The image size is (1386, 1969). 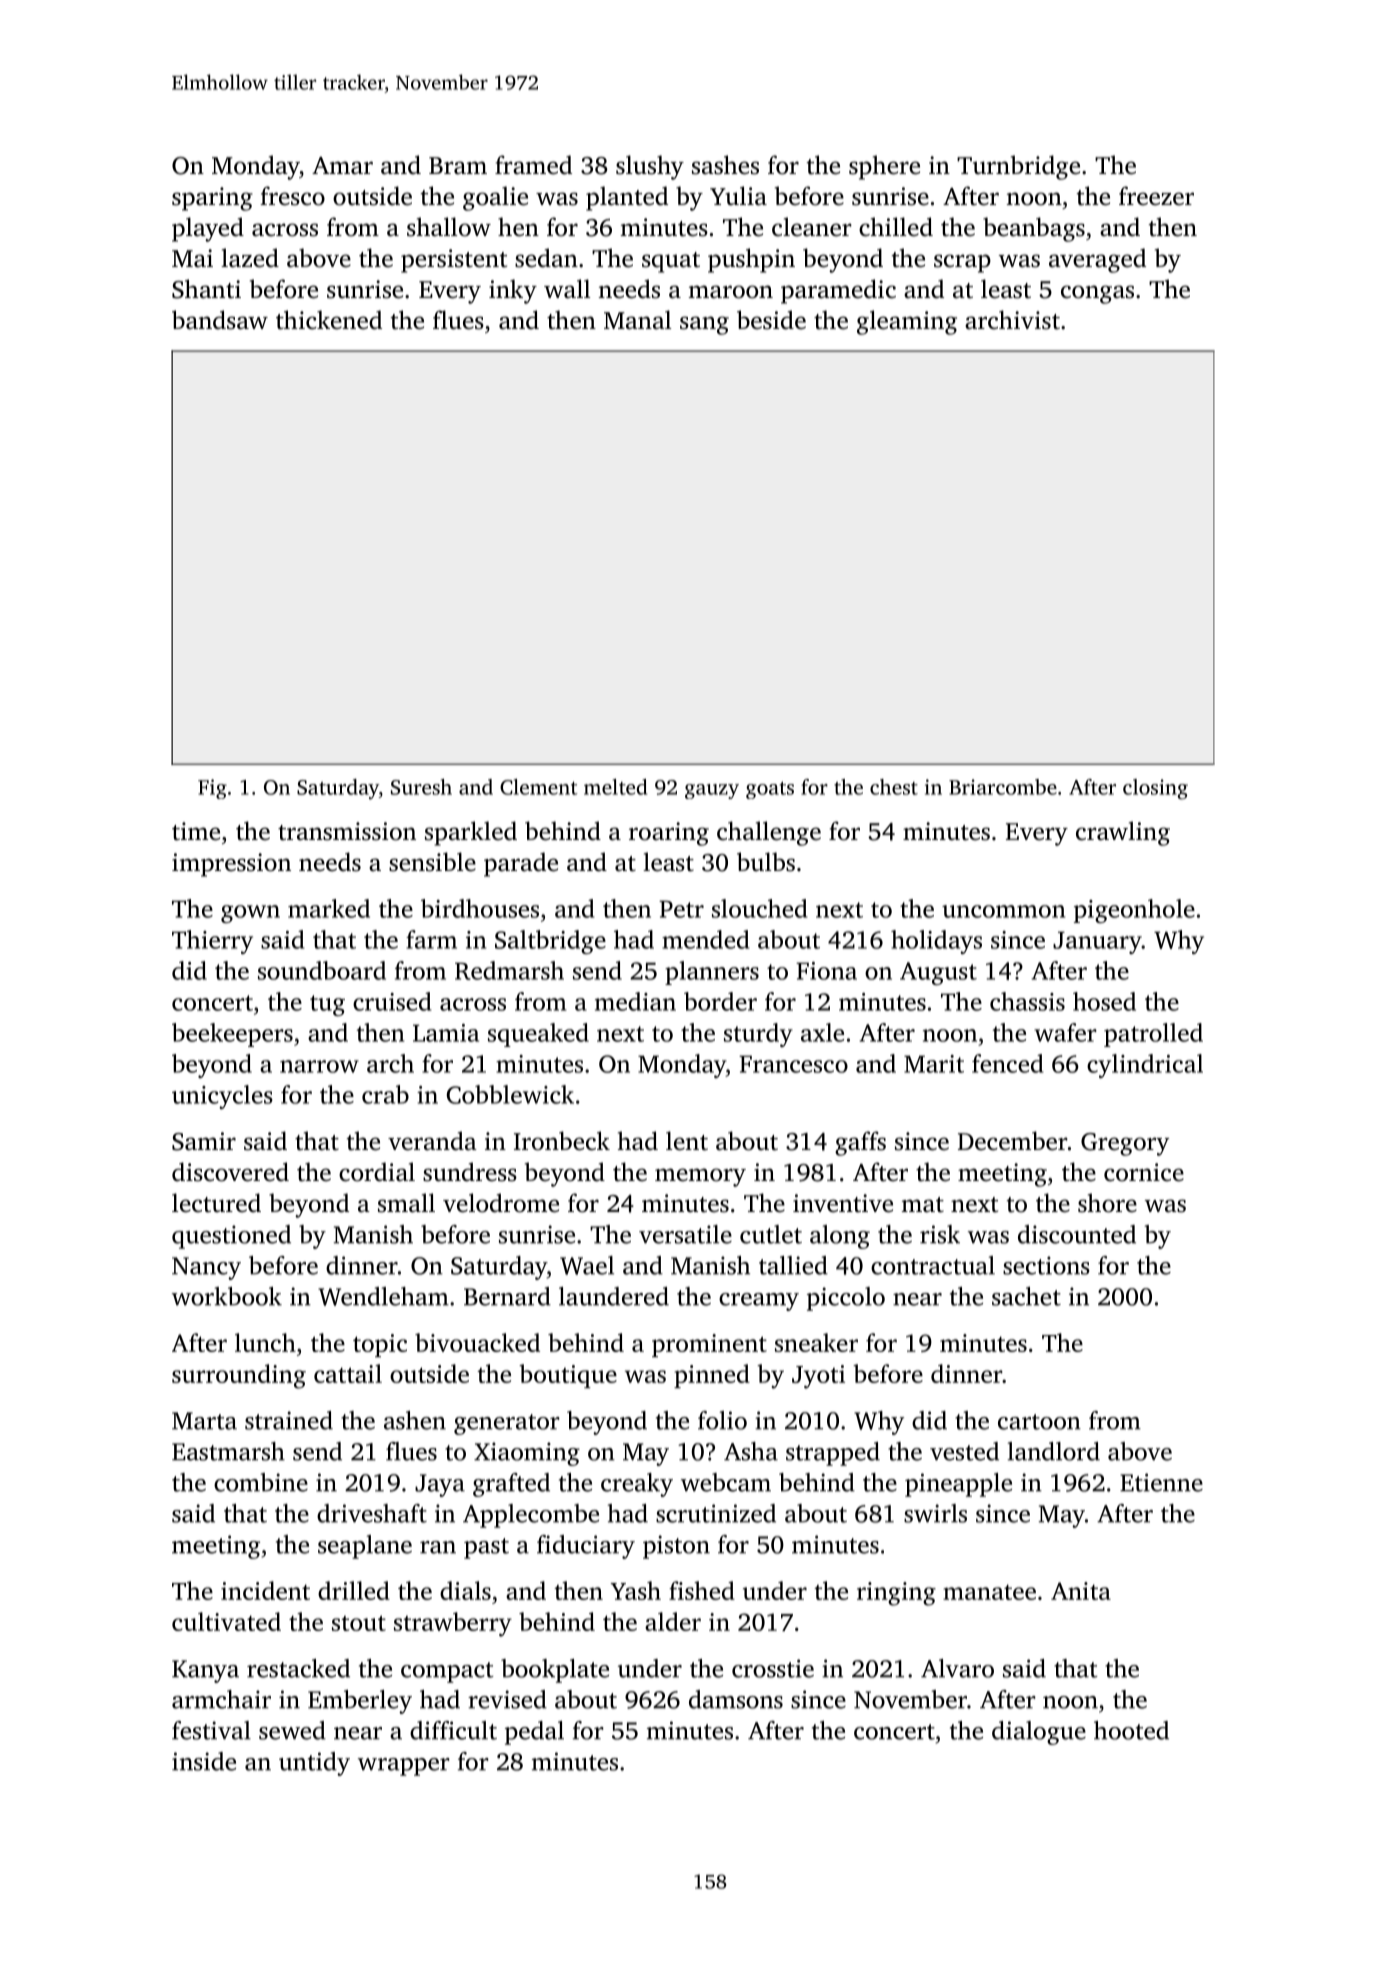 I want to click on wrapper, so click(x=404, y=1767).
